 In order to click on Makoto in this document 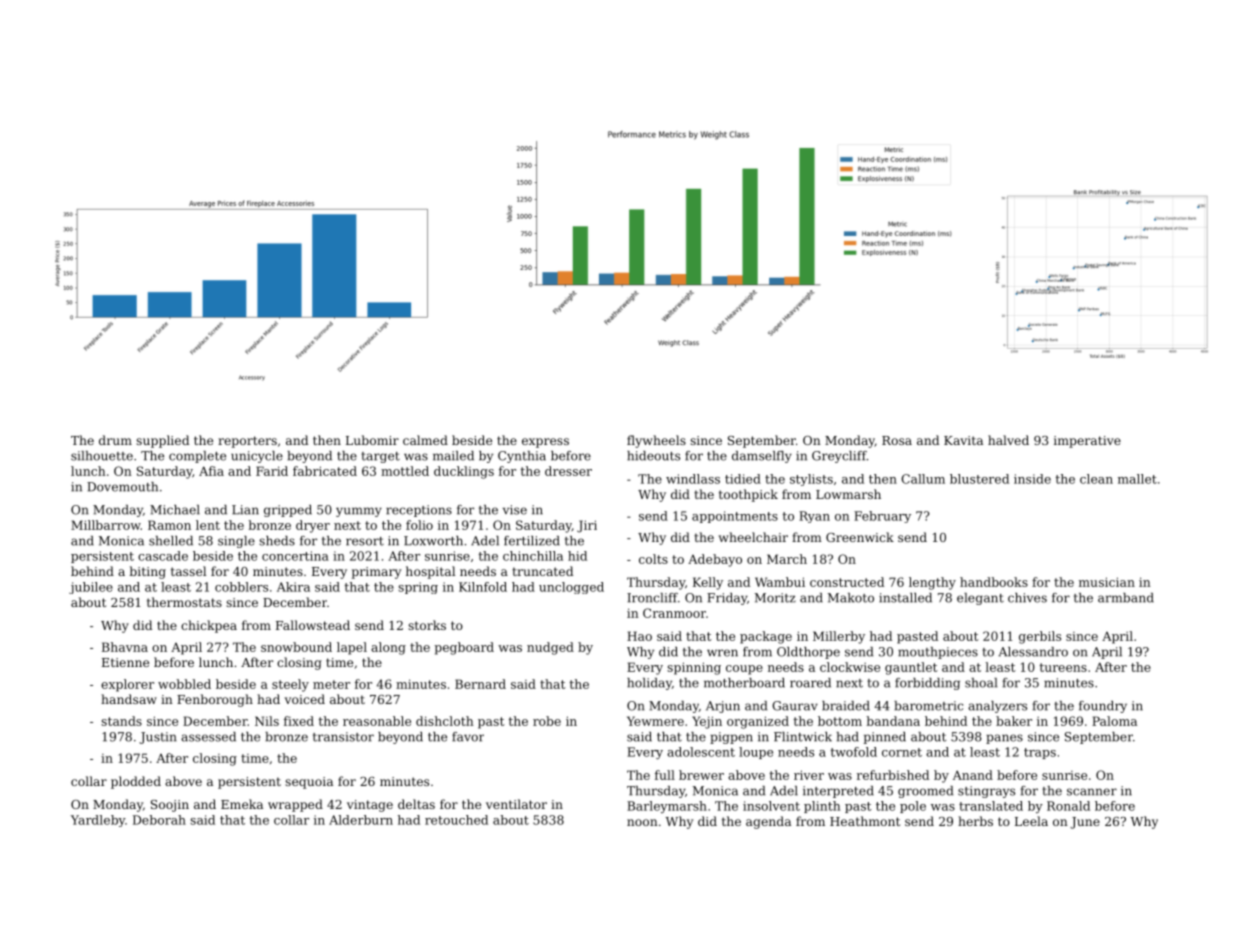, I will do `click(851, 598)`.
